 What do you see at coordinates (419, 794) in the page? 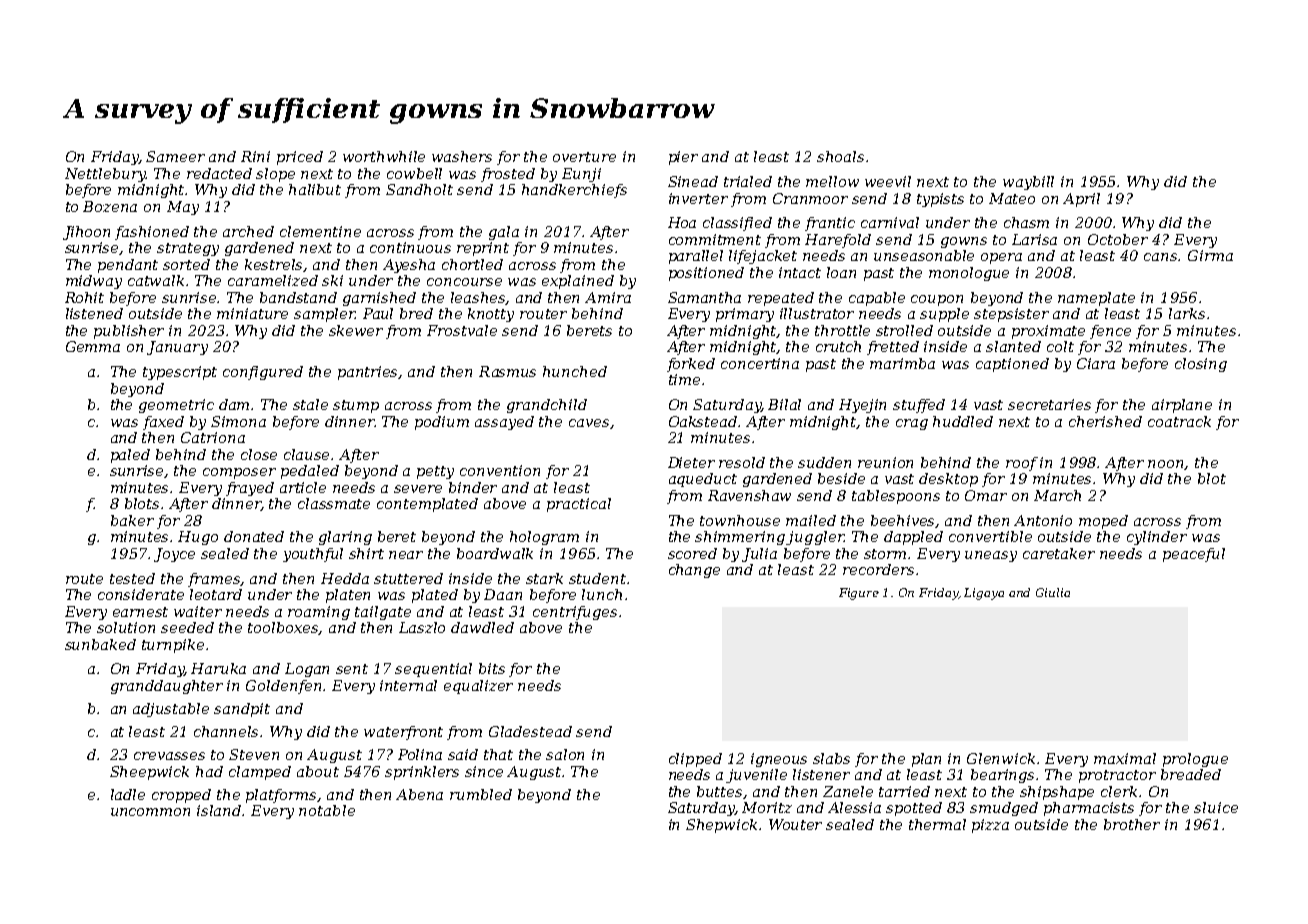
I see `Abena` at bounding box center [419, 794].
